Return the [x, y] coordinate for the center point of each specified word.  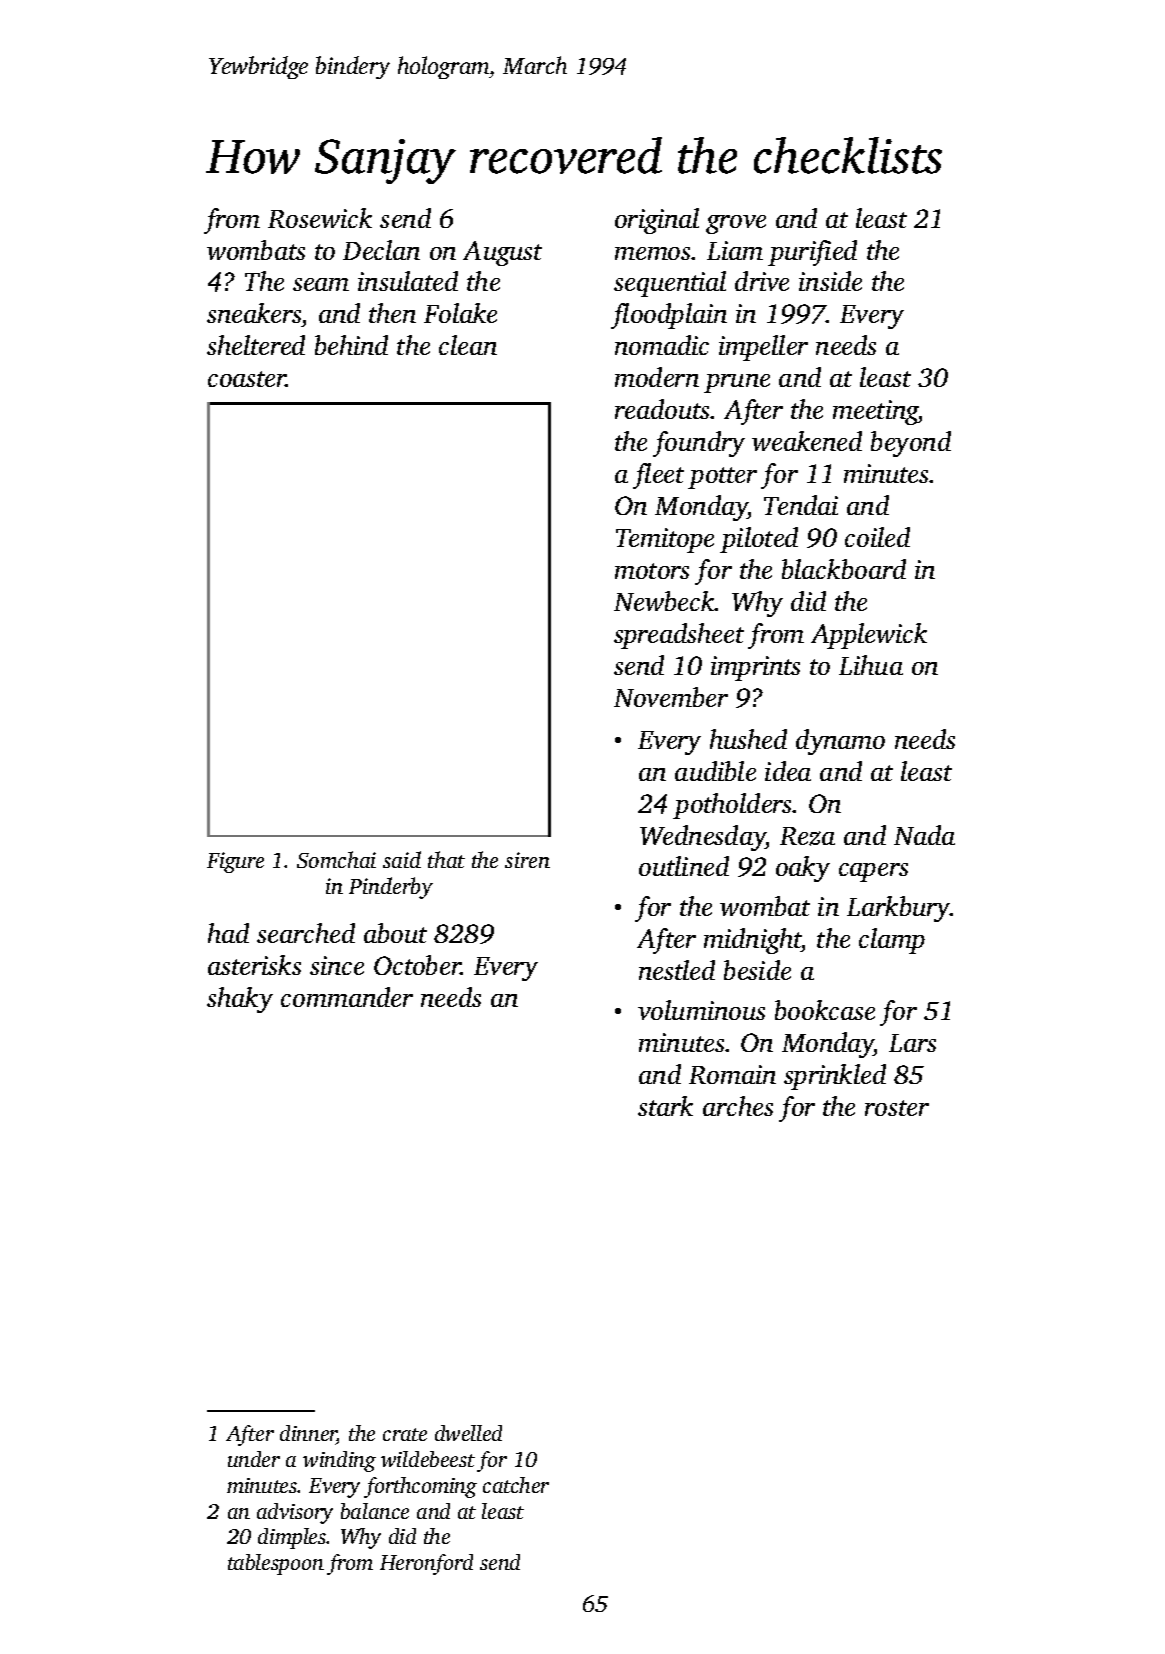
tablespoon [276, 1564]
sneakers [254, 315]
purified [812, 253]
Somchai [336, 859]
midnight [752, 941]
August [502, 253]
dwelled [468, 1433]
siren [527, 860]
